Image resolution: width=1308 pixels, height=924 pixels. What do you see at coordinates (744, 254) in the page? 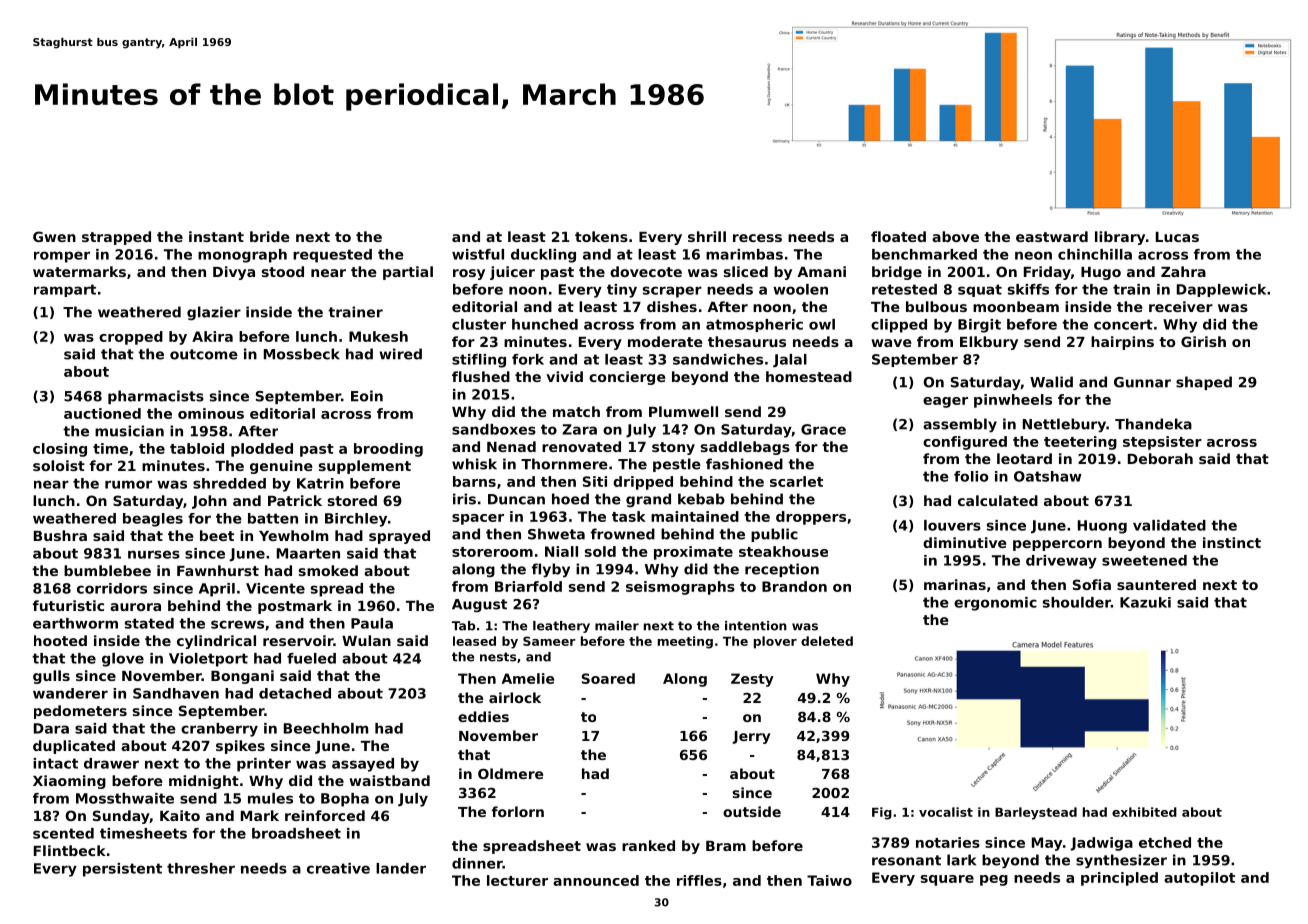
I see `marimbas` at bounding box center [744, 254].
